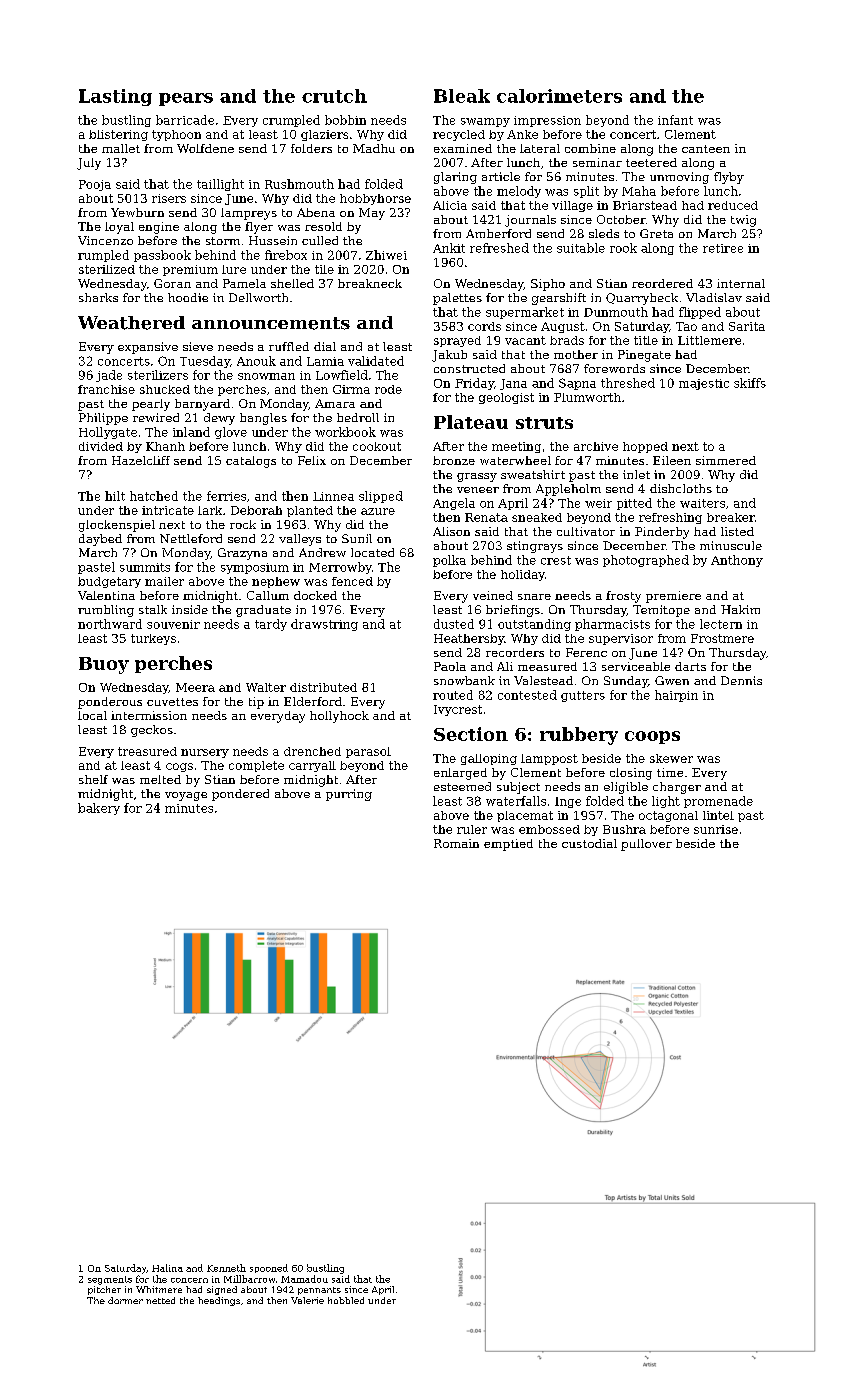 The height and width of the screenshot is (1400, 849). What do you see at coordinates (456, 843) in the screenshot?
I see `Romain` at bounding box center [456, 843].
